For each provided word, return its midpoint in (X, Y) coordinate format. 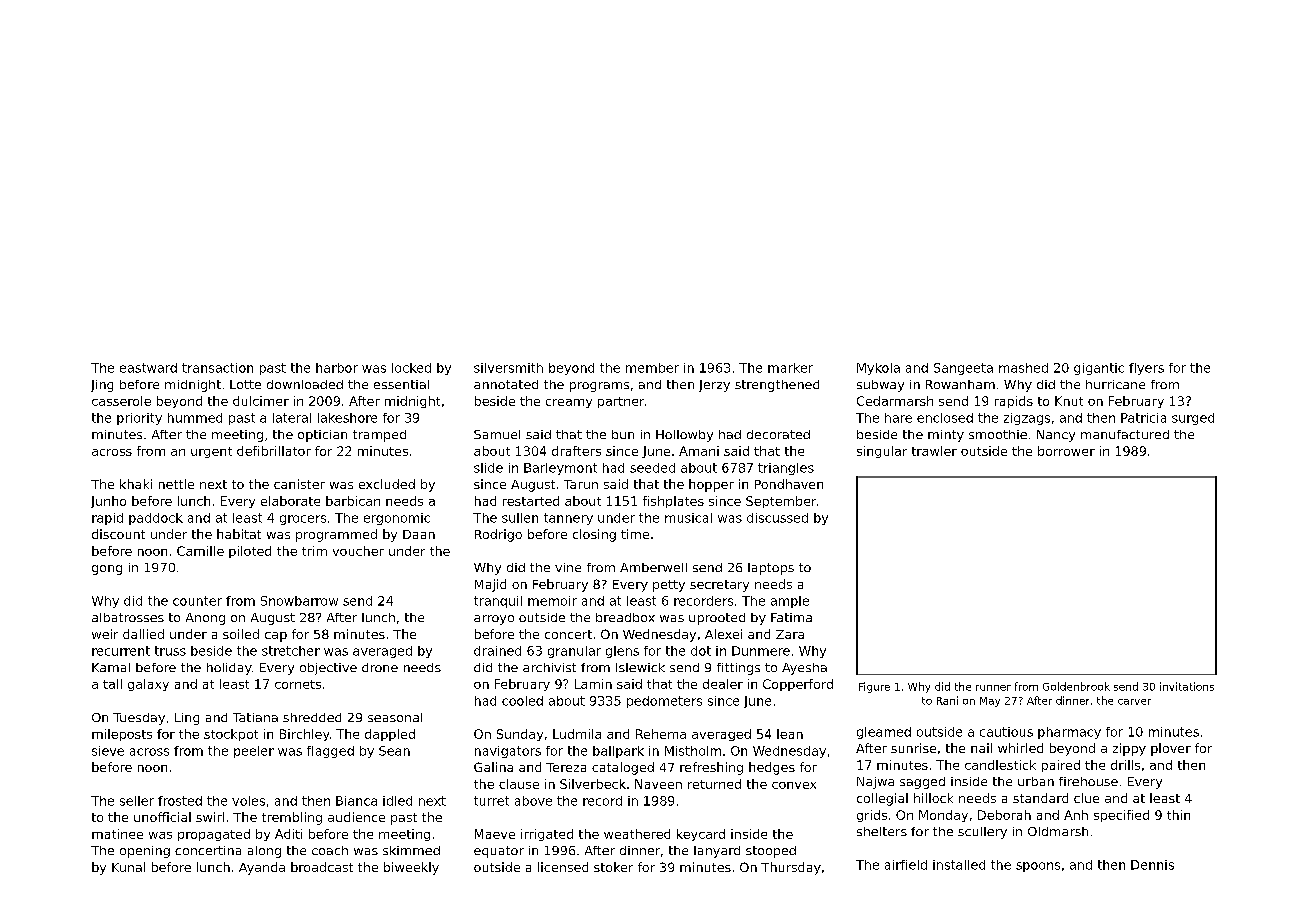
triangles (786, 469)
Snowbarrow (299, 601)
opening (145, 852)
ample (790, 602)
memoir (552, 601)
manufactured (1125, 434)
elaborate (290, 501)
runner (993, 688)
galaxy (148, 685)
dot (701, 651)
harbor (337, 368)
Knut (1069, 401)
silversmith (508, 368)
